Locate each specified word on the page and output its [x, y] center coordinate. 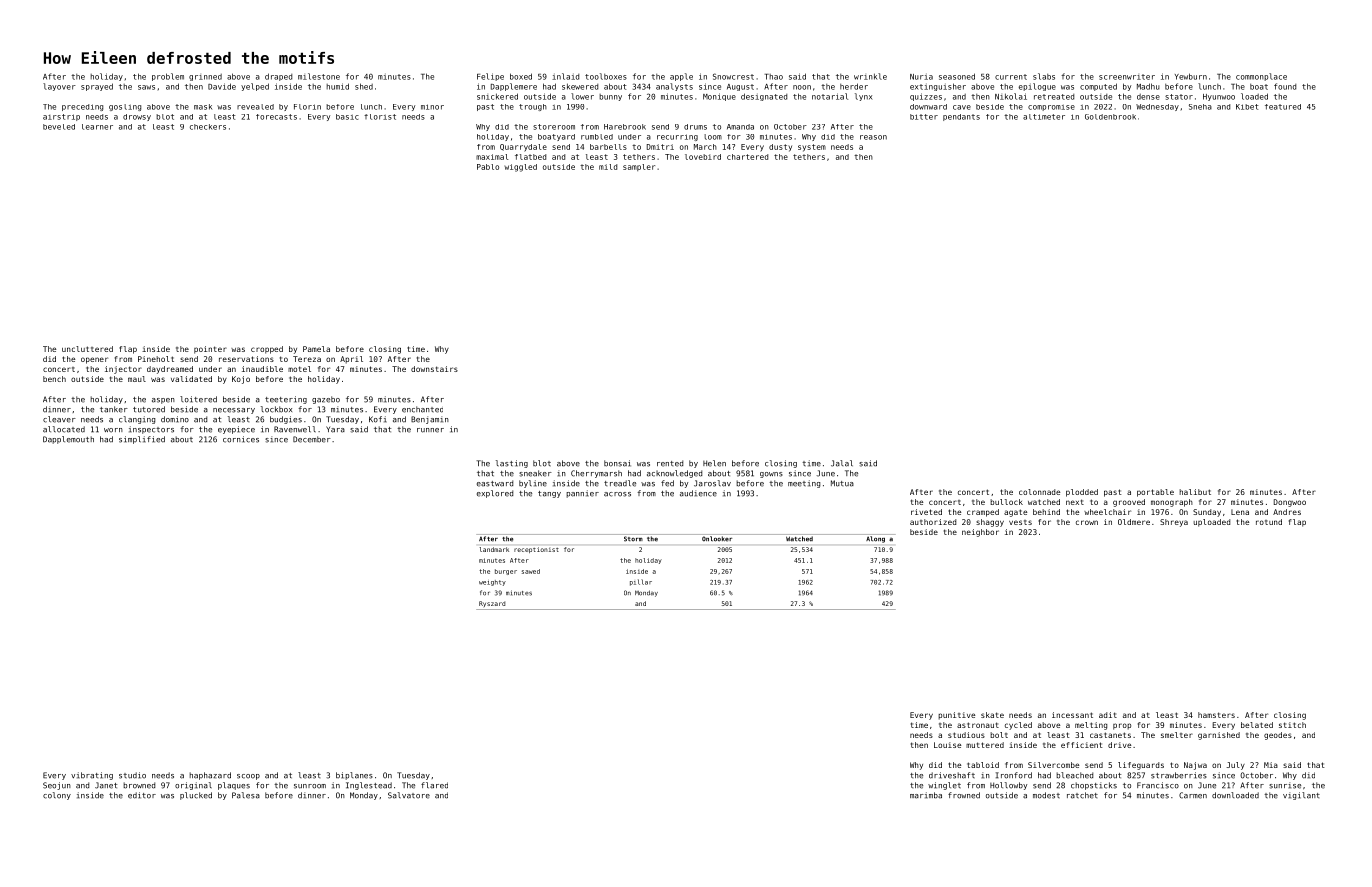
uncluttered [87, 349]
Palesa [246, 795]
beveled [59, 127]
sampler [639, 167]
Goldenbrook [1110, 117]
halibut [1195, 492]
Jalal [842, 463]
